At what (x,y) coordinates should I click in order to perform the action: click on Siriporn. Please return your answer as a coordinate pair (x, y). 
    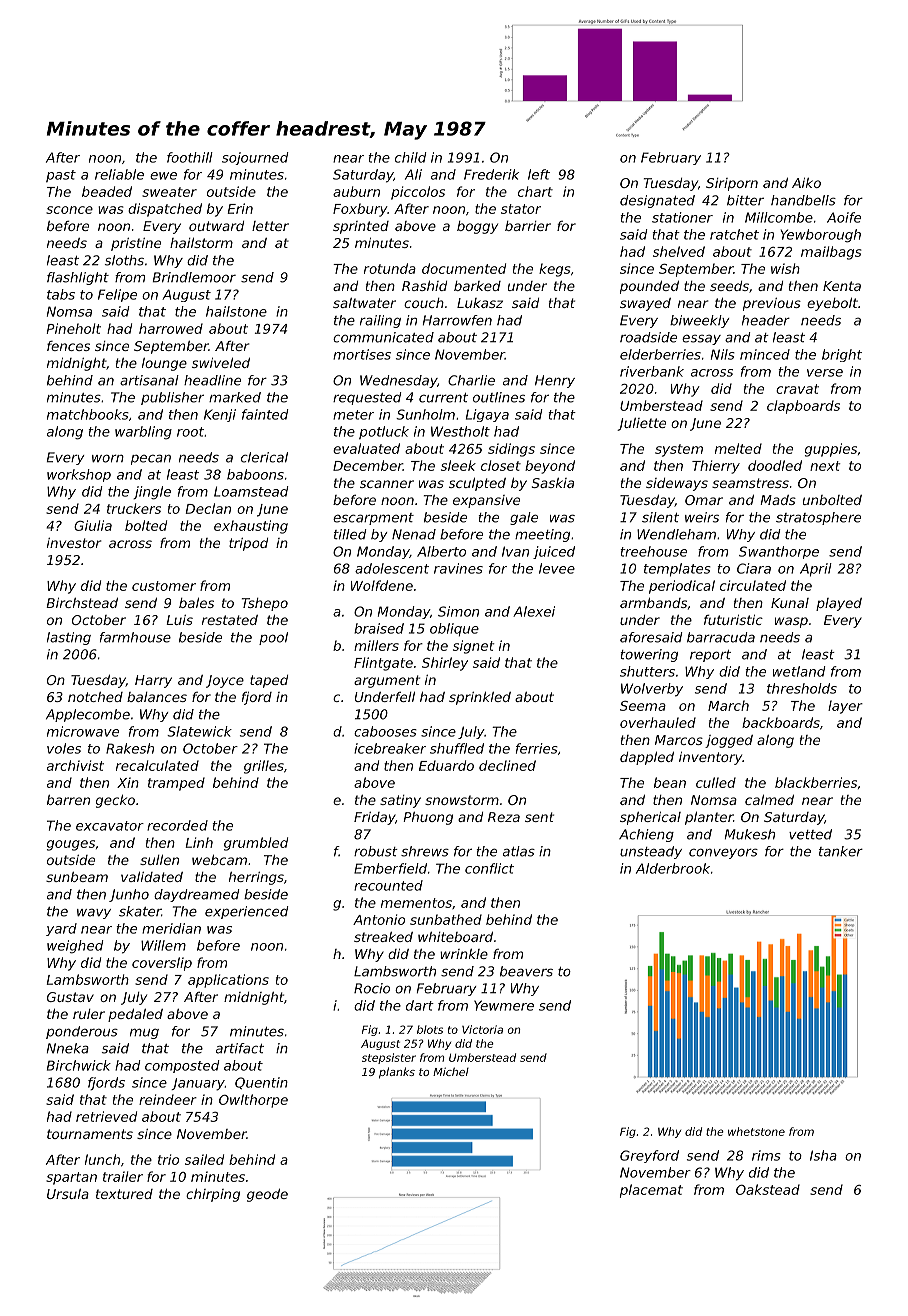
    Looking at the image, I should click on (732, 184).
